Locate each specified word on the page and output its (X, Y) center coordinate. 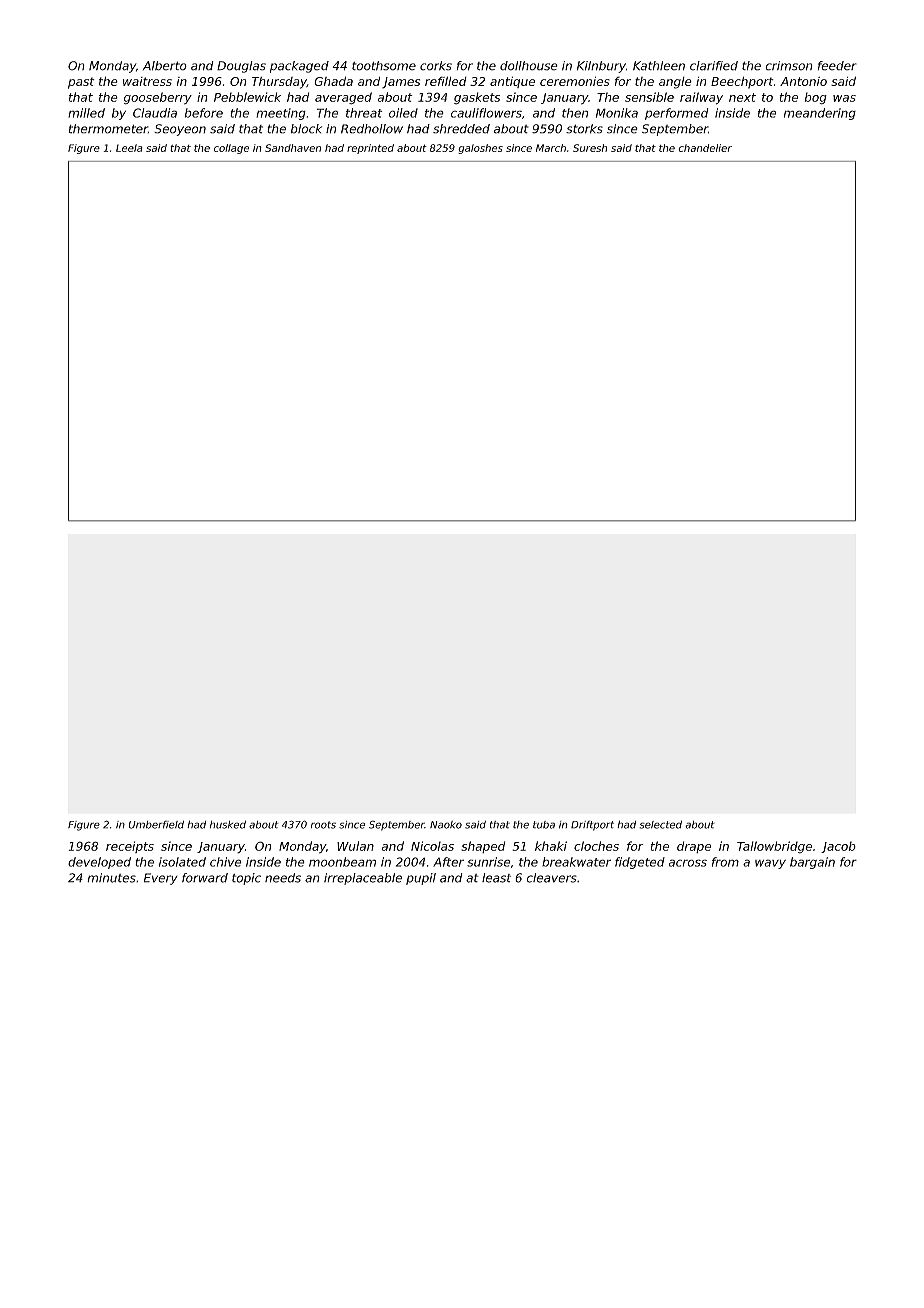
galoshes (480, 149)
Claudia (155, 113)
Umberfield (156, 824)
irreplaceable (363, 879)
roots (323, 825)
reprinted (370, 149)
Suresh (590, 148)
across (688, 863)
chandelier (705, 148)
